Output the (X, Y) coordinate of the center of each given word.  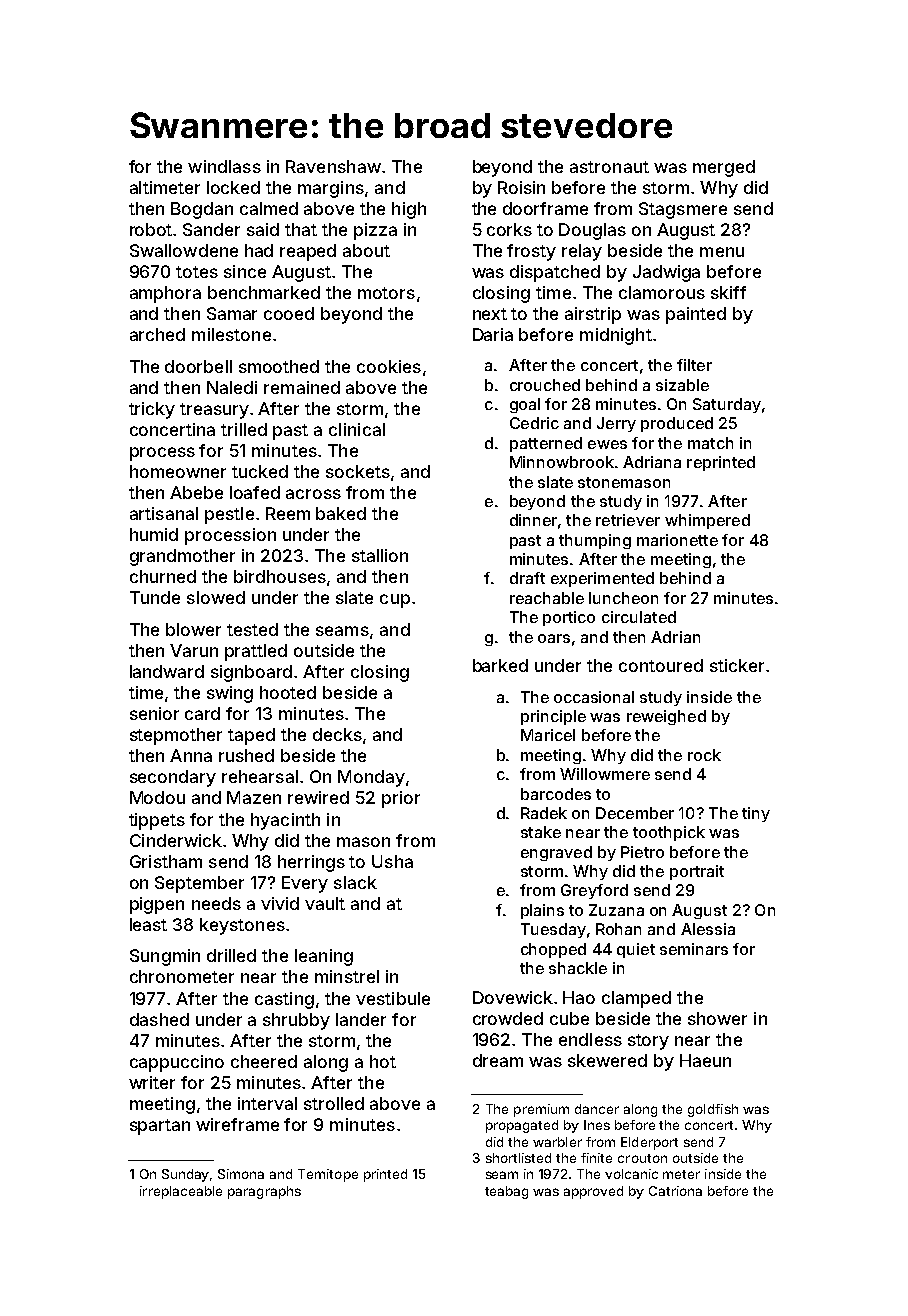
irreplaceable (181, 1192)
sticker (737, 665)
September (199, 884)
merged (724, 168)
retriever (628, 520)
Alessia (708, 929)
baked (341, 513)
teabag (506, 1192)
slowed (216, 597)
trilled (244, 429)
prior (401, 799)
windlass (224, 166)
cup (395, 601)
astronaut (609, 167)
